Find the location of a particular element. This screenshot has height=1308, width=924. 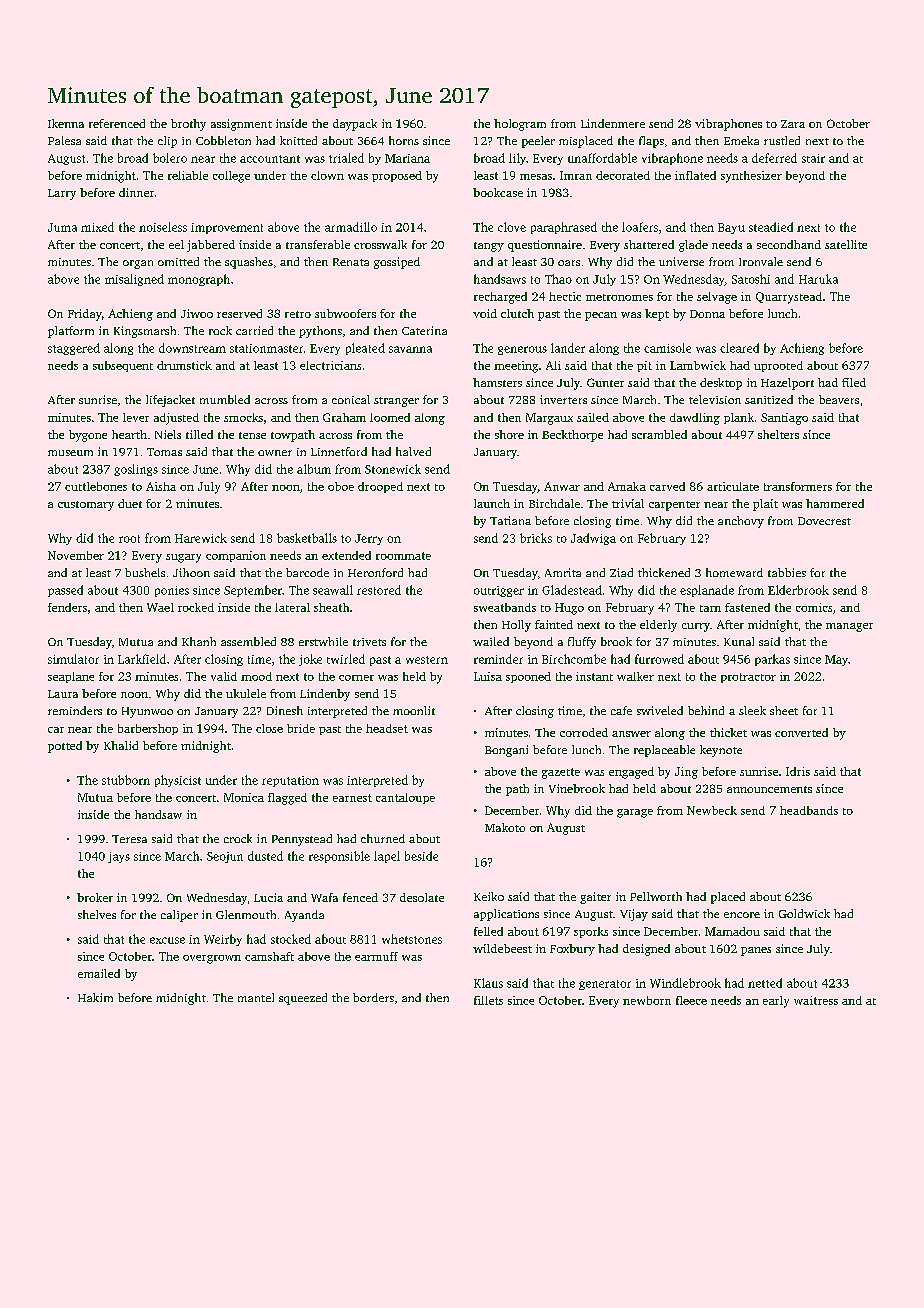

Larry is located at coordinates (62, 194).
